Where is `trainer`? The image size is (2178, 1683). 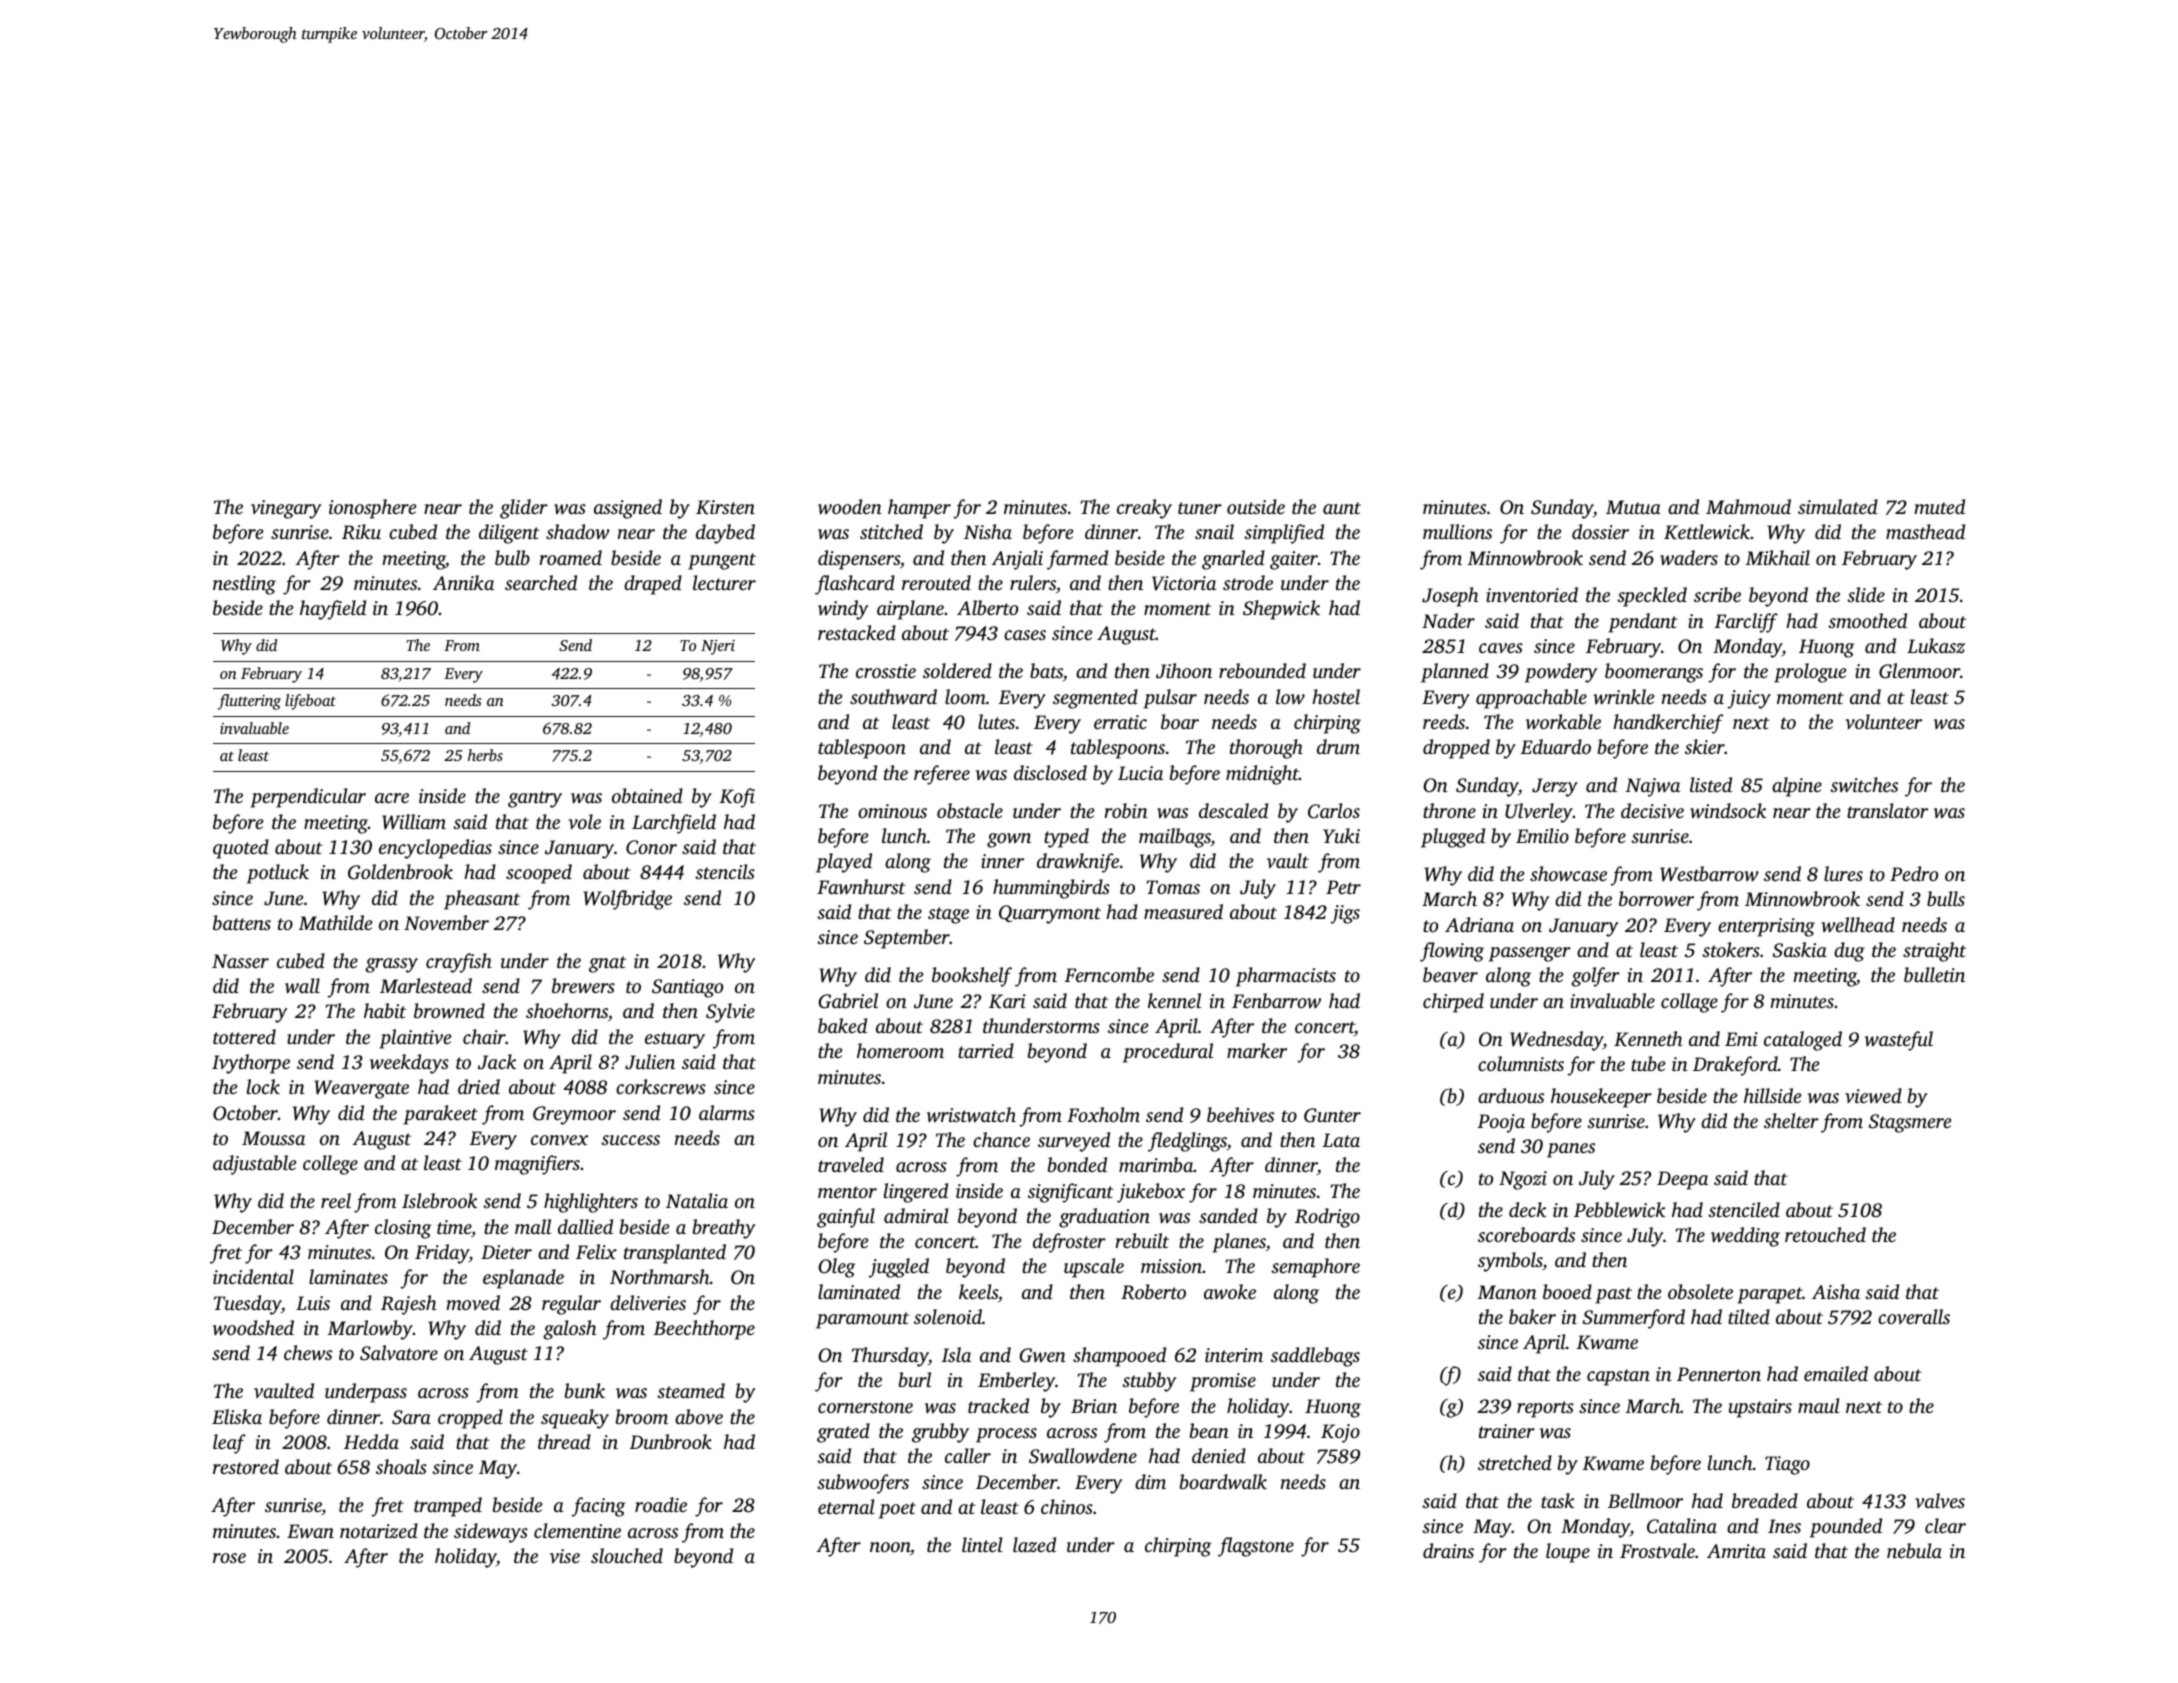
trainer is located at coordinates (1507, 1431).
